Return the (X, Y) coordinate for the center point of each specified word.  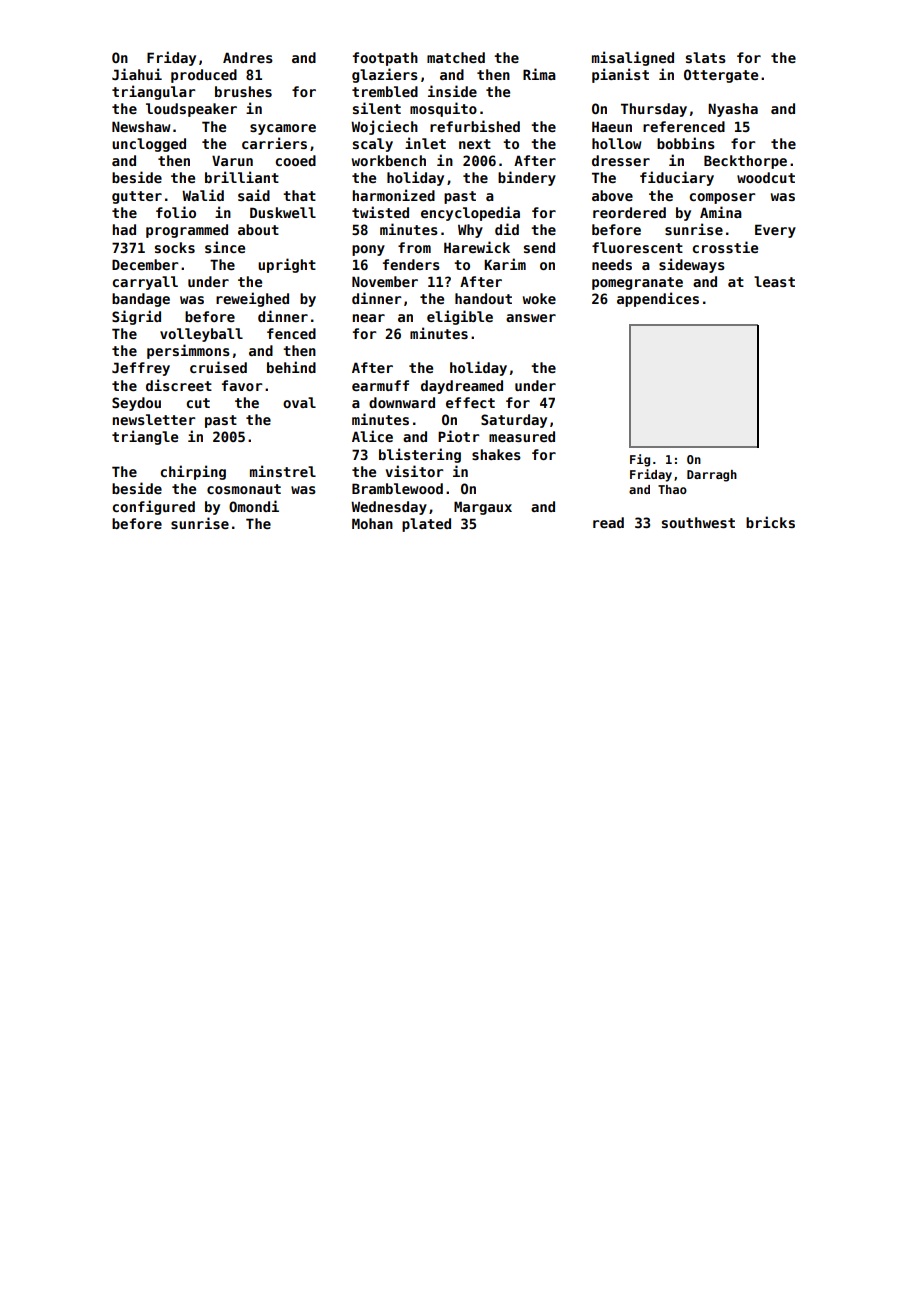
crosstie (725, 247)
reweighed (252, 299)
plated (426, 525)
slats (706, 57)
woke (539, 298)
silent (377, 108)
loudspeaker (191, 110)
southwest (698, 522)
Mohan (372, 523)
